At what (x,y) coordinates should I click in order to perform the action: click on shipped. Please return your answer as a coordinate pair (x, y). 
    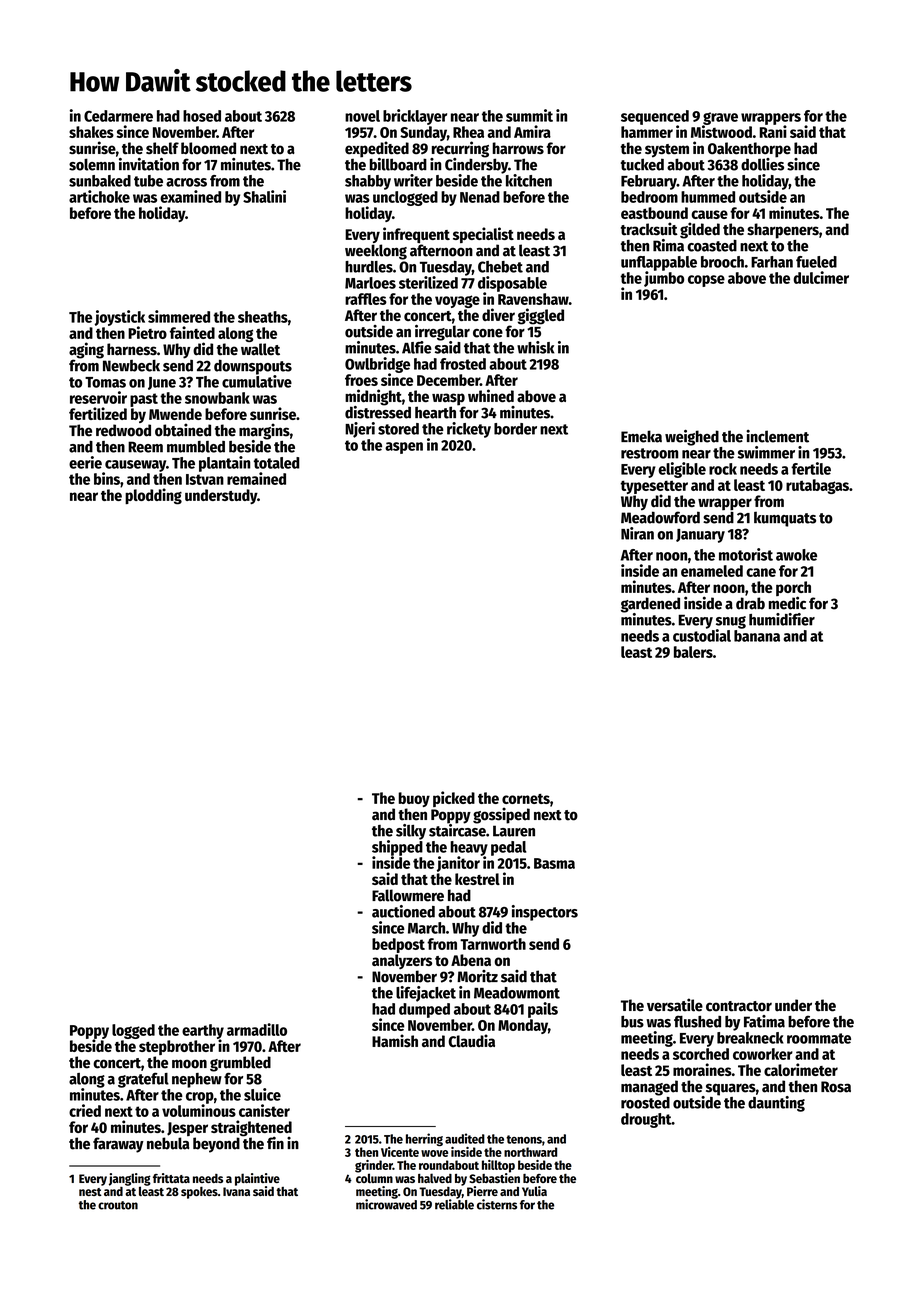
    Looking at the image, I should click on (397, 848).
